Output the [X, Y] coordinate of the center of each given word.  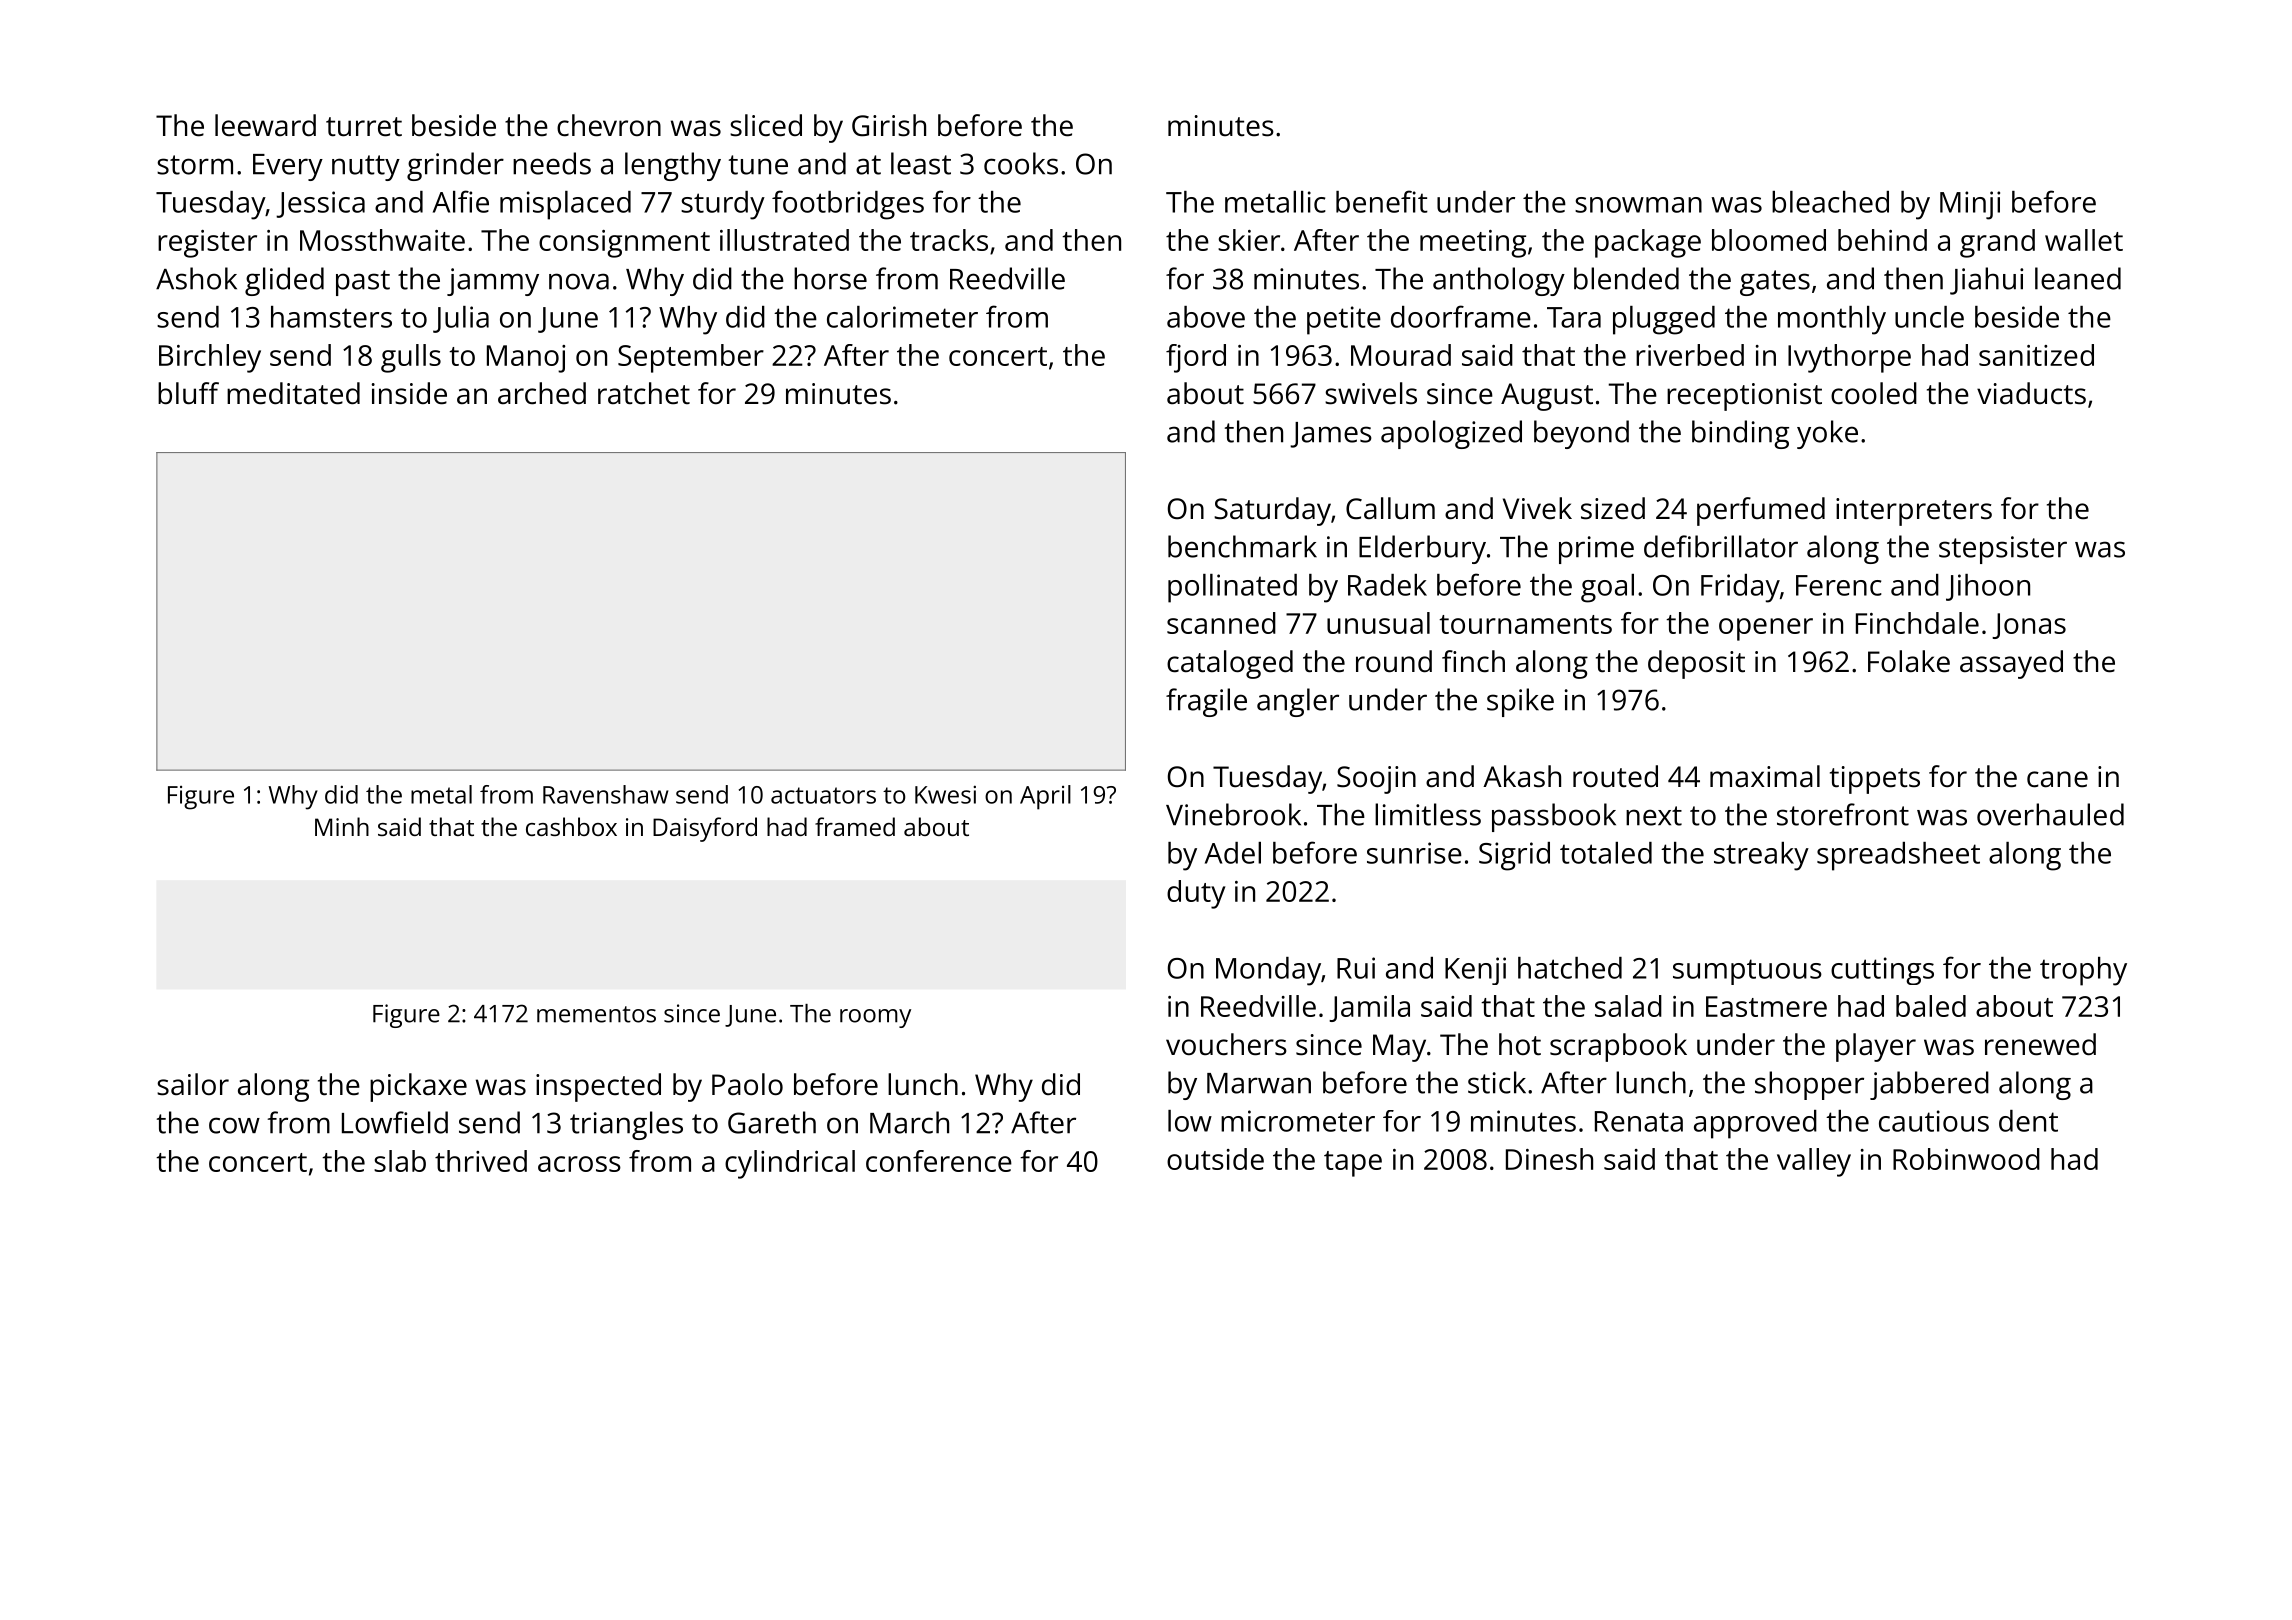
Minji [1970, 205]
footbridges [848, 205]
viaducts [2031, 393]
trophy [2083, 971]
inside [409, 393]
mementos [596, 1014]
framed [855, 826]
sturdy [723, 205]
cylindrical [790, 1164]
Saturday [1272, 511]
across [579, 1164]
